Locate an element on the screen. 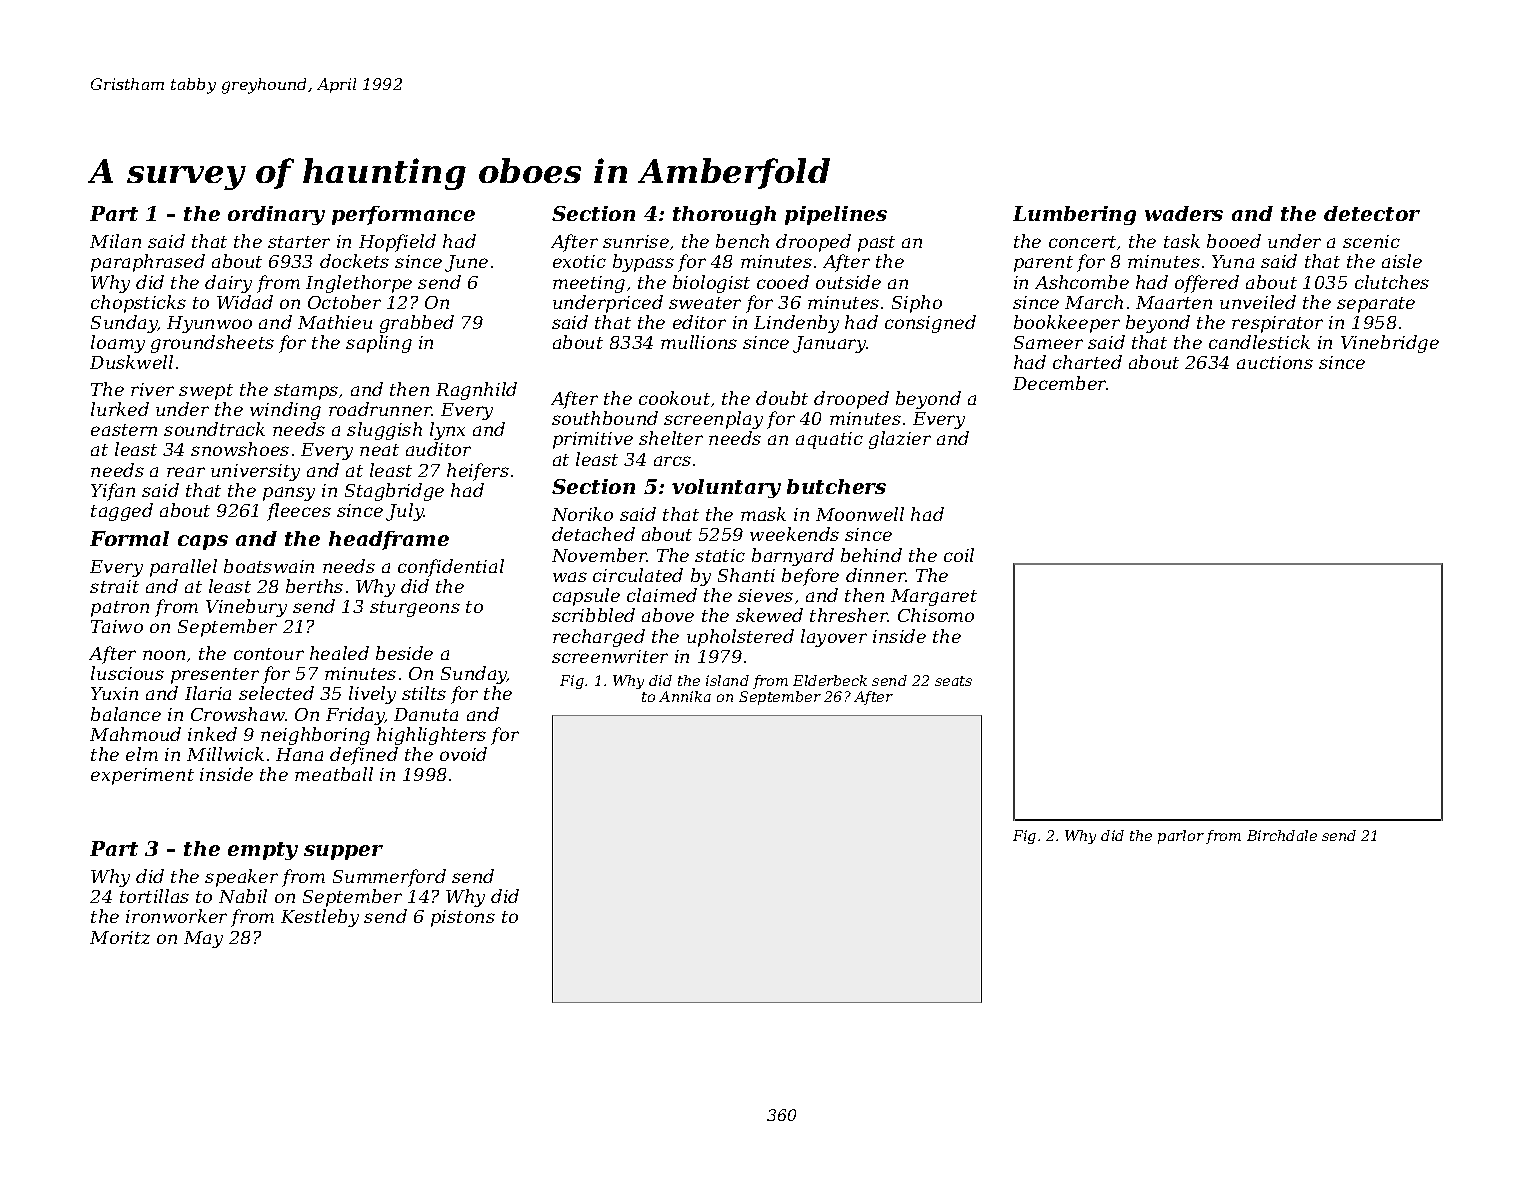  Lumbering is located at coordinates (1074, 215).
